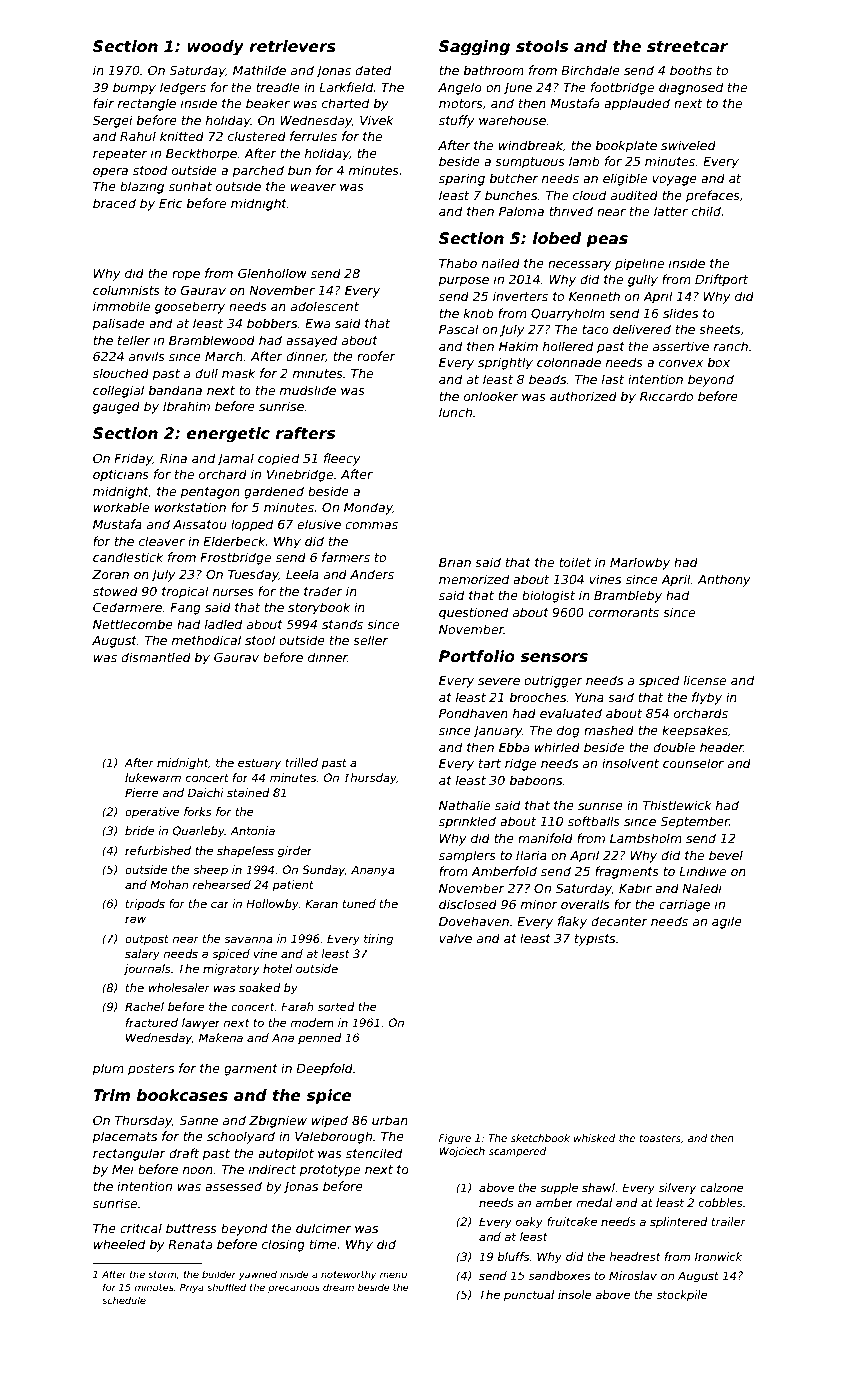 This document has height=1400, width=849. What do you see at coordinates (158, 850) in the document?
I see `refurbished` at bounding box center [158, 850].
